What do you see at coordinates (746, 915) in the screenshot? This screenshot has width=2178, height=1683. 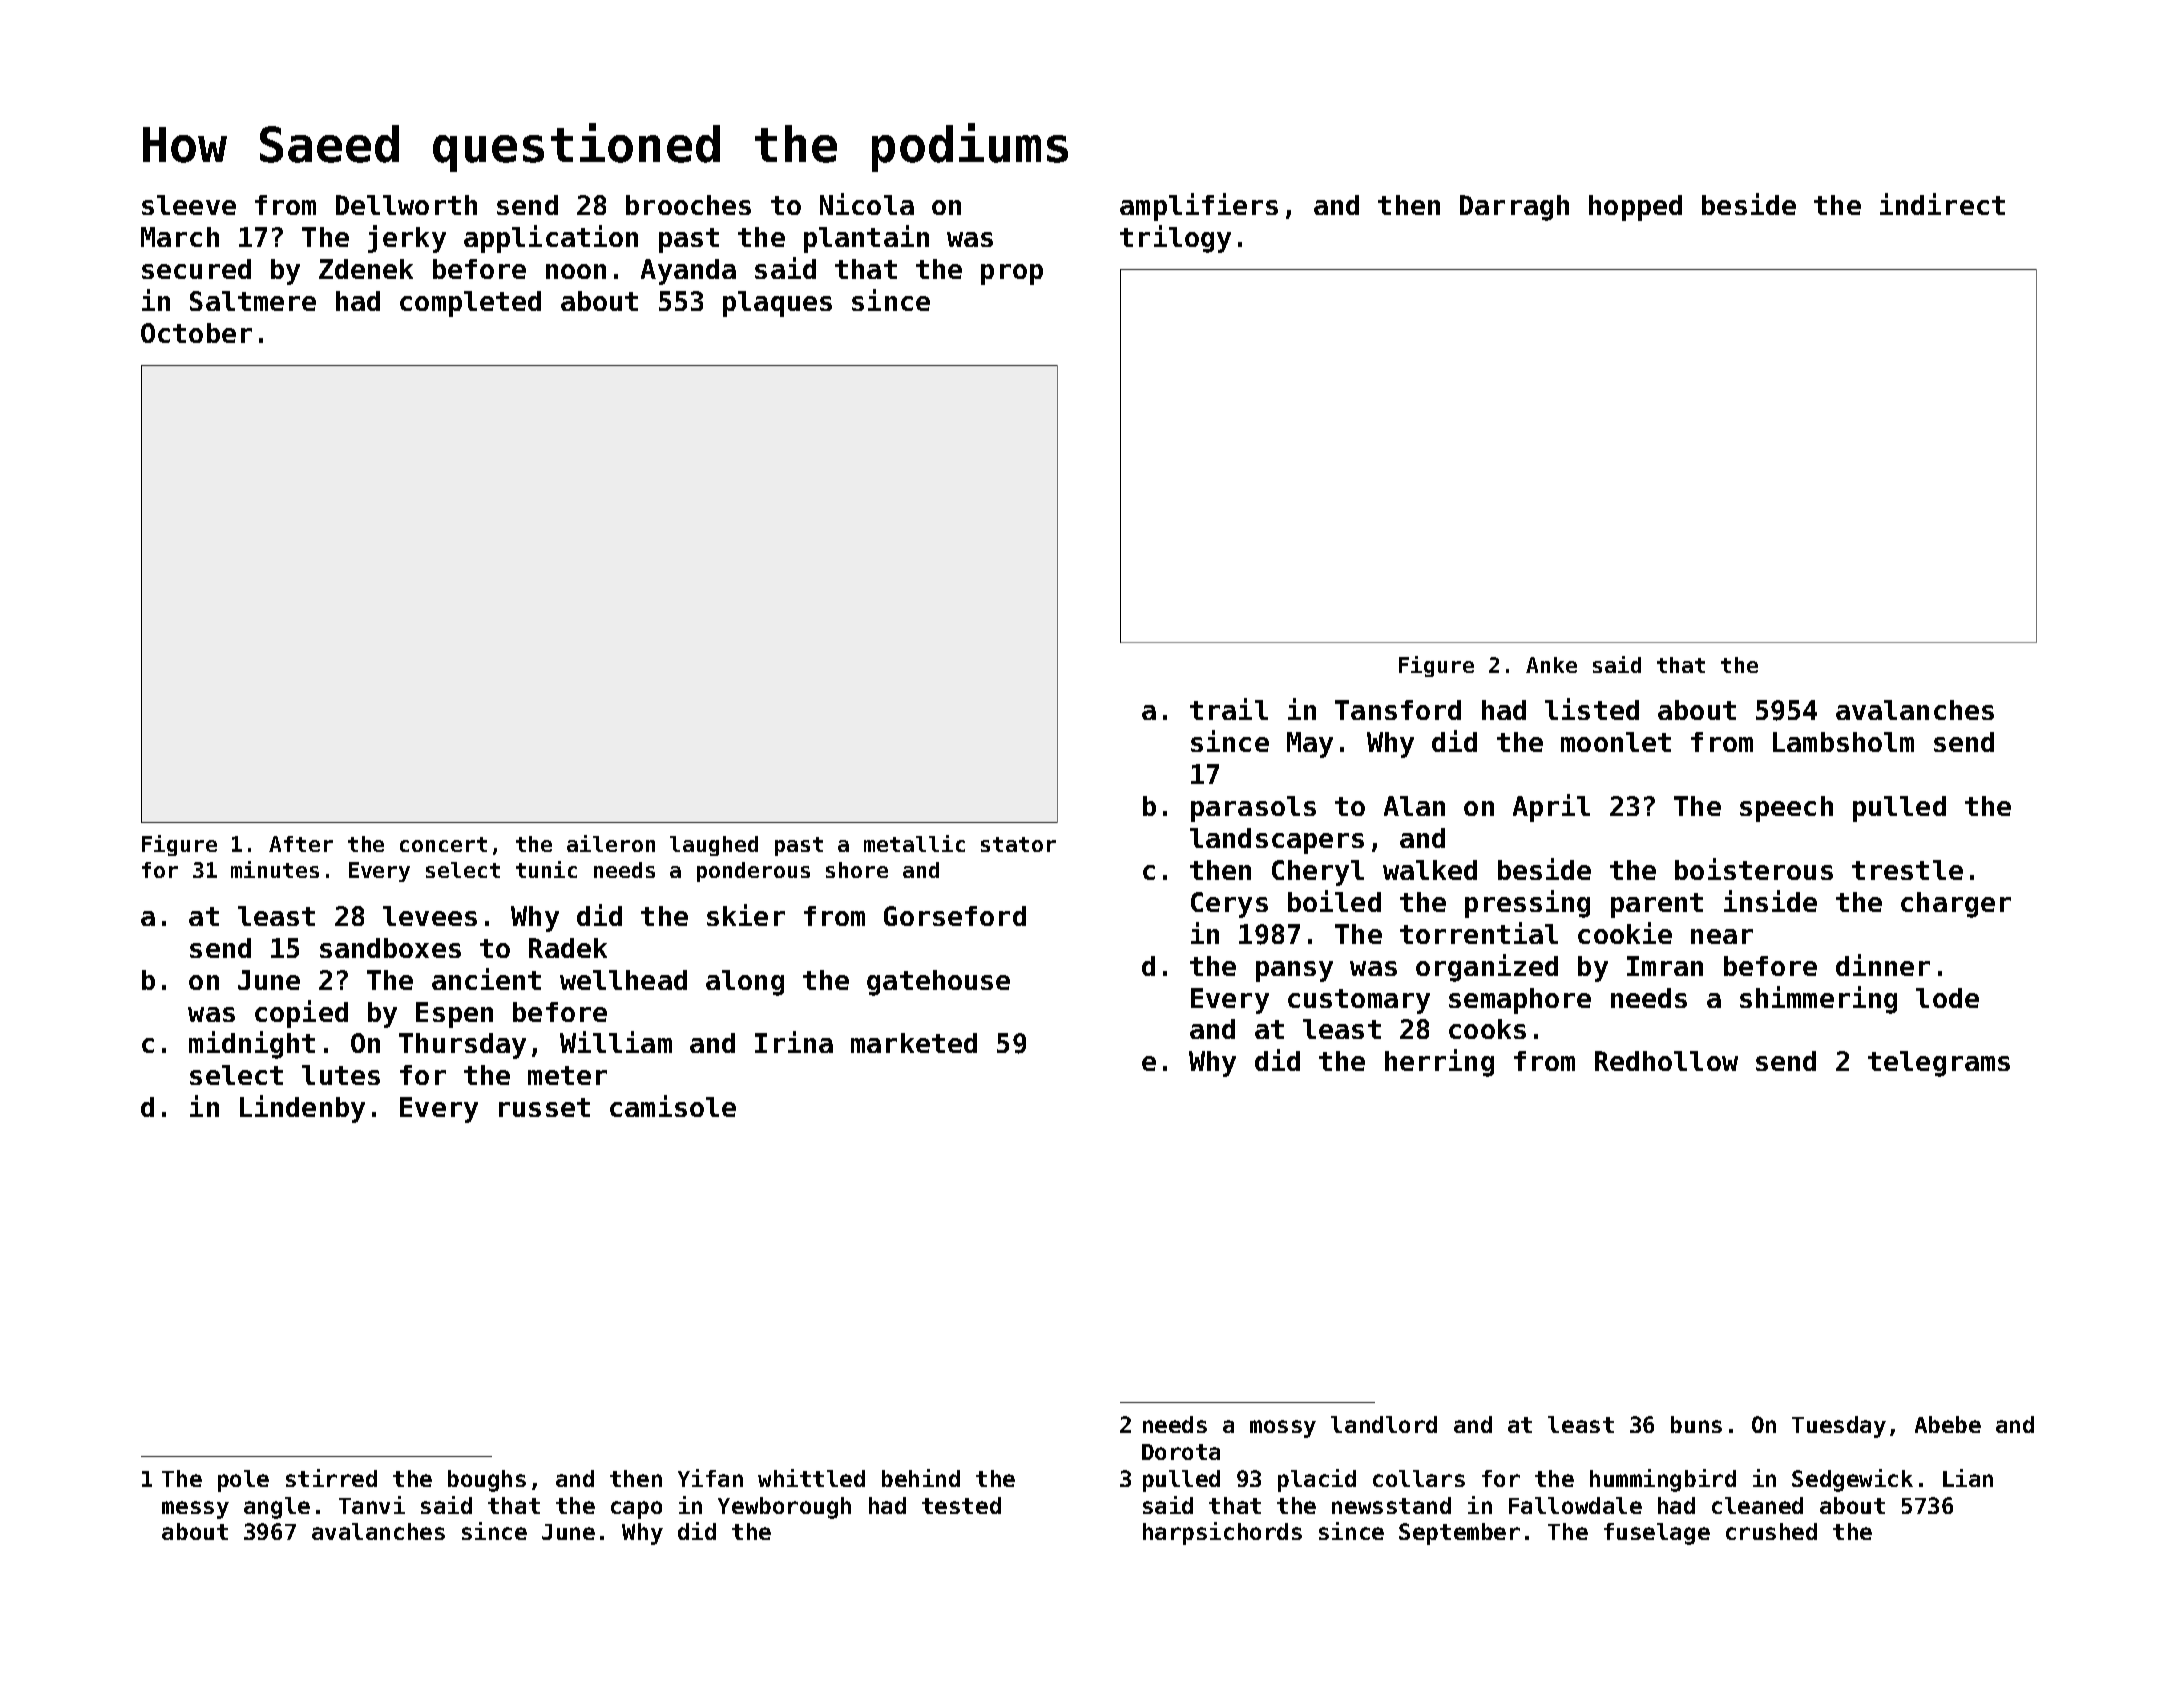 I see `skier` at bounding box center [746, 915].
